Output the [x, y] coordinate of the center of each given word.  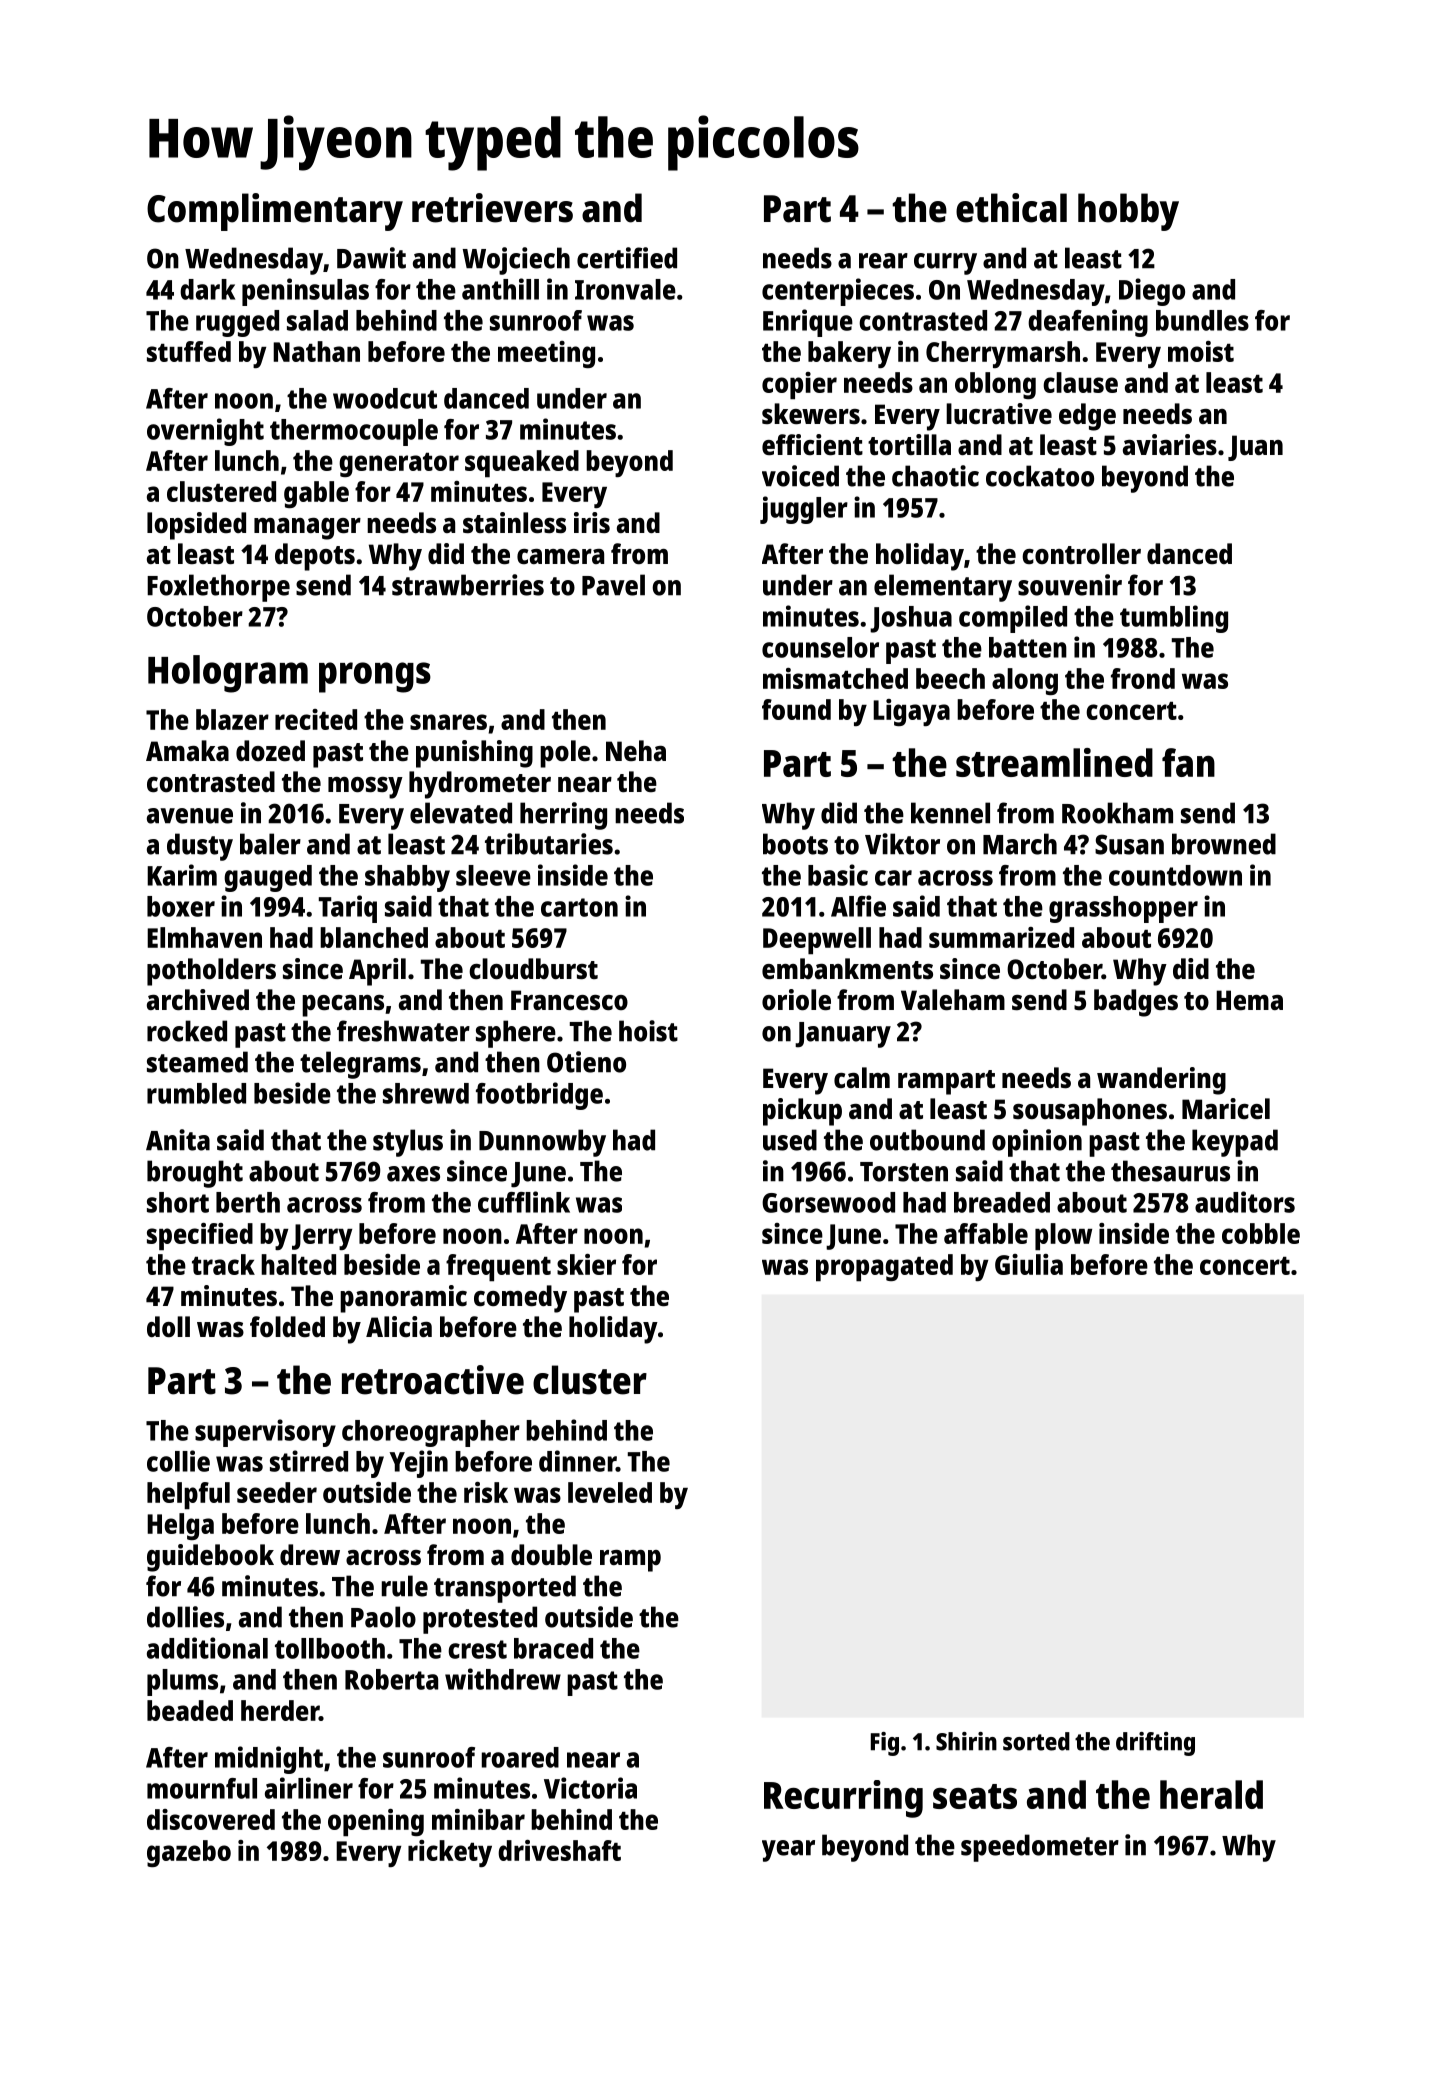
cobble [1261, 1233]
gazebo [189, 1853]
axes [413, 1174]
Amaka [187, 750]
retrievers [492, 208]
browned [1224, 844]
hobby [1128, 212]
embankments [847, 968]
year [788, 1851]
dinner [577, 1461]
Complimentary [275, 212]
